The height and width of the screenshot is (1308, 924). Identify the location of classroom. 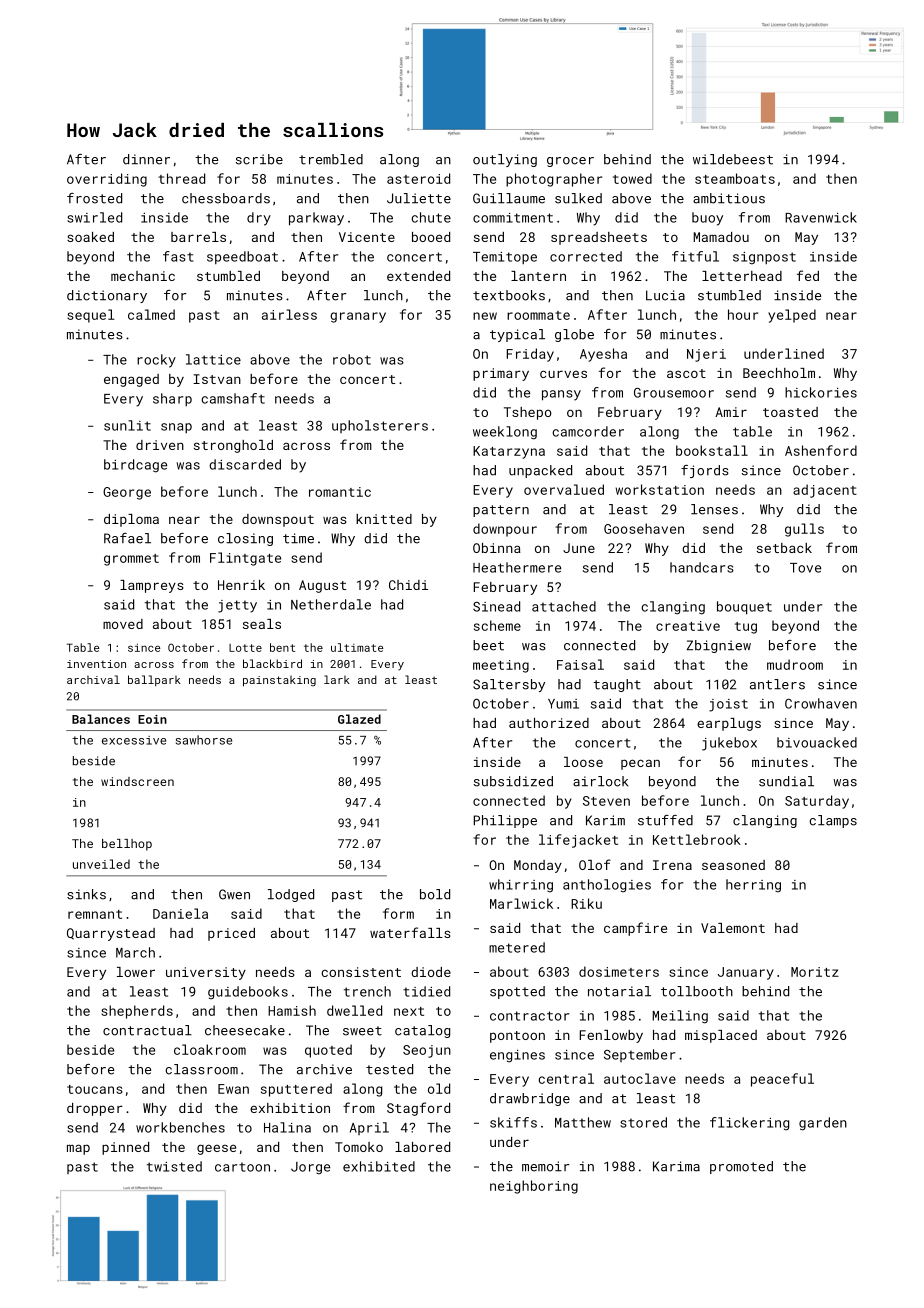
(201, 1069).
